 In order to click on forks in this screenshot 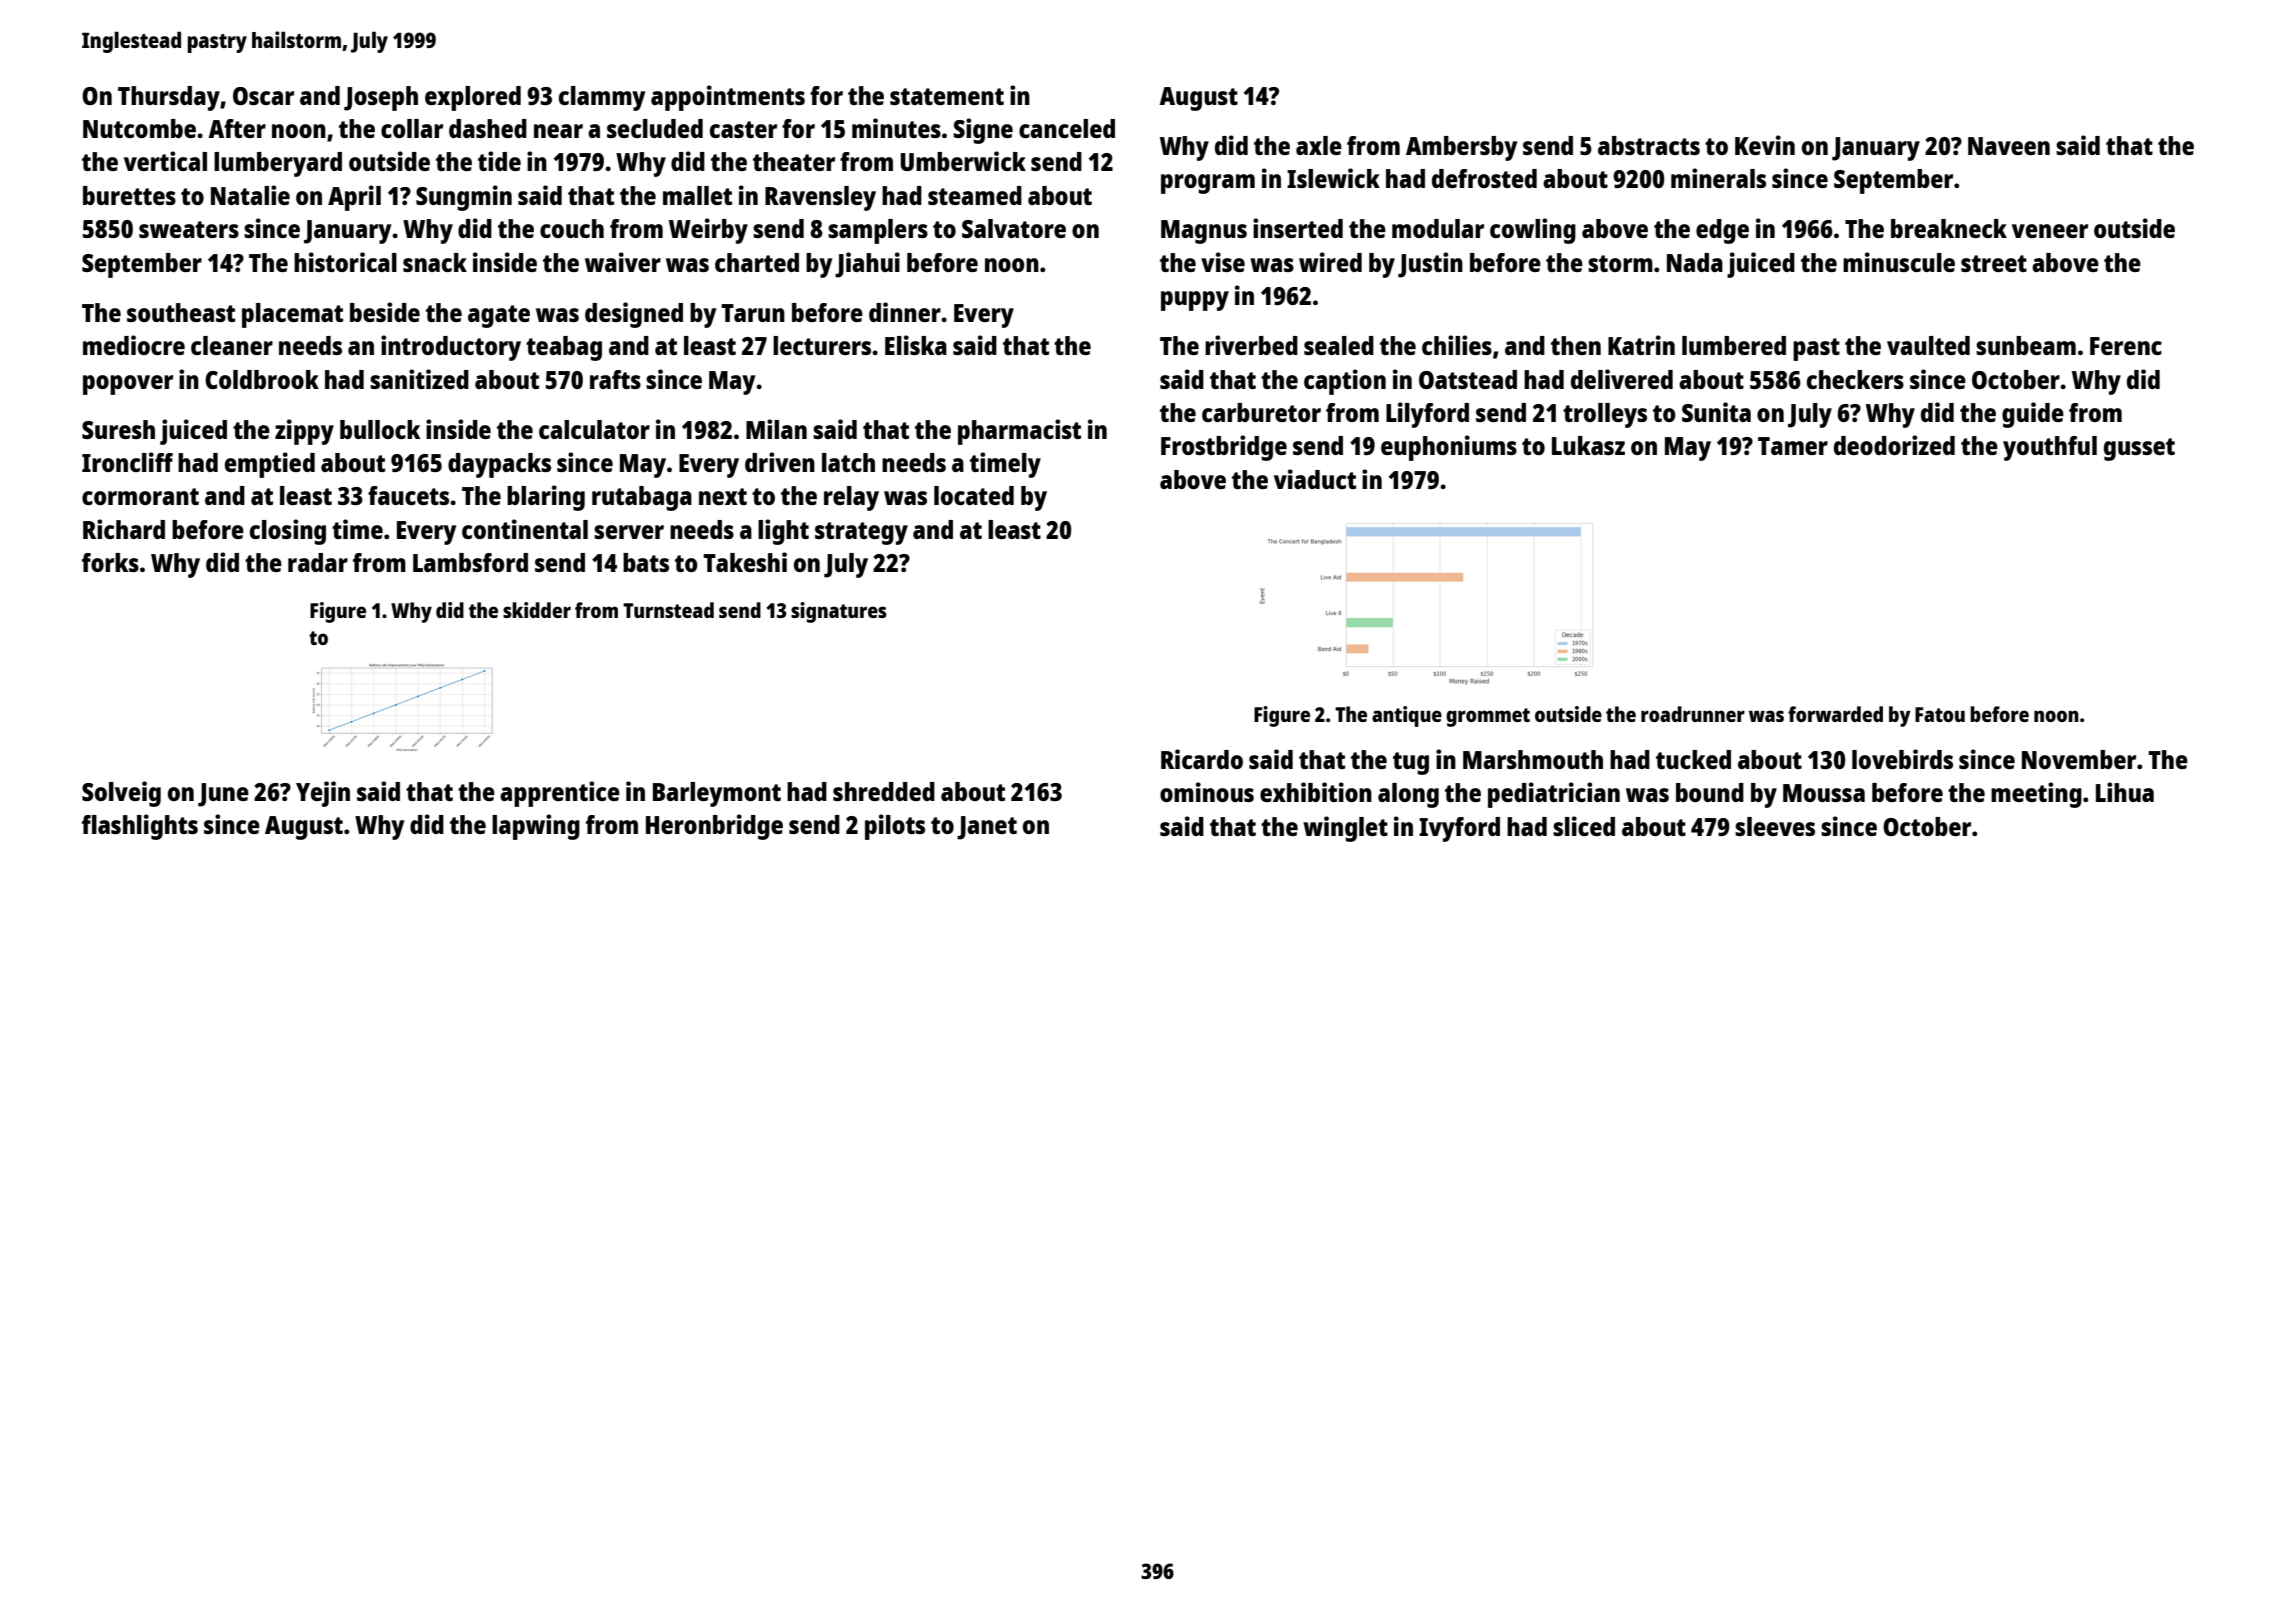, I will do `click(110, 562)`.
